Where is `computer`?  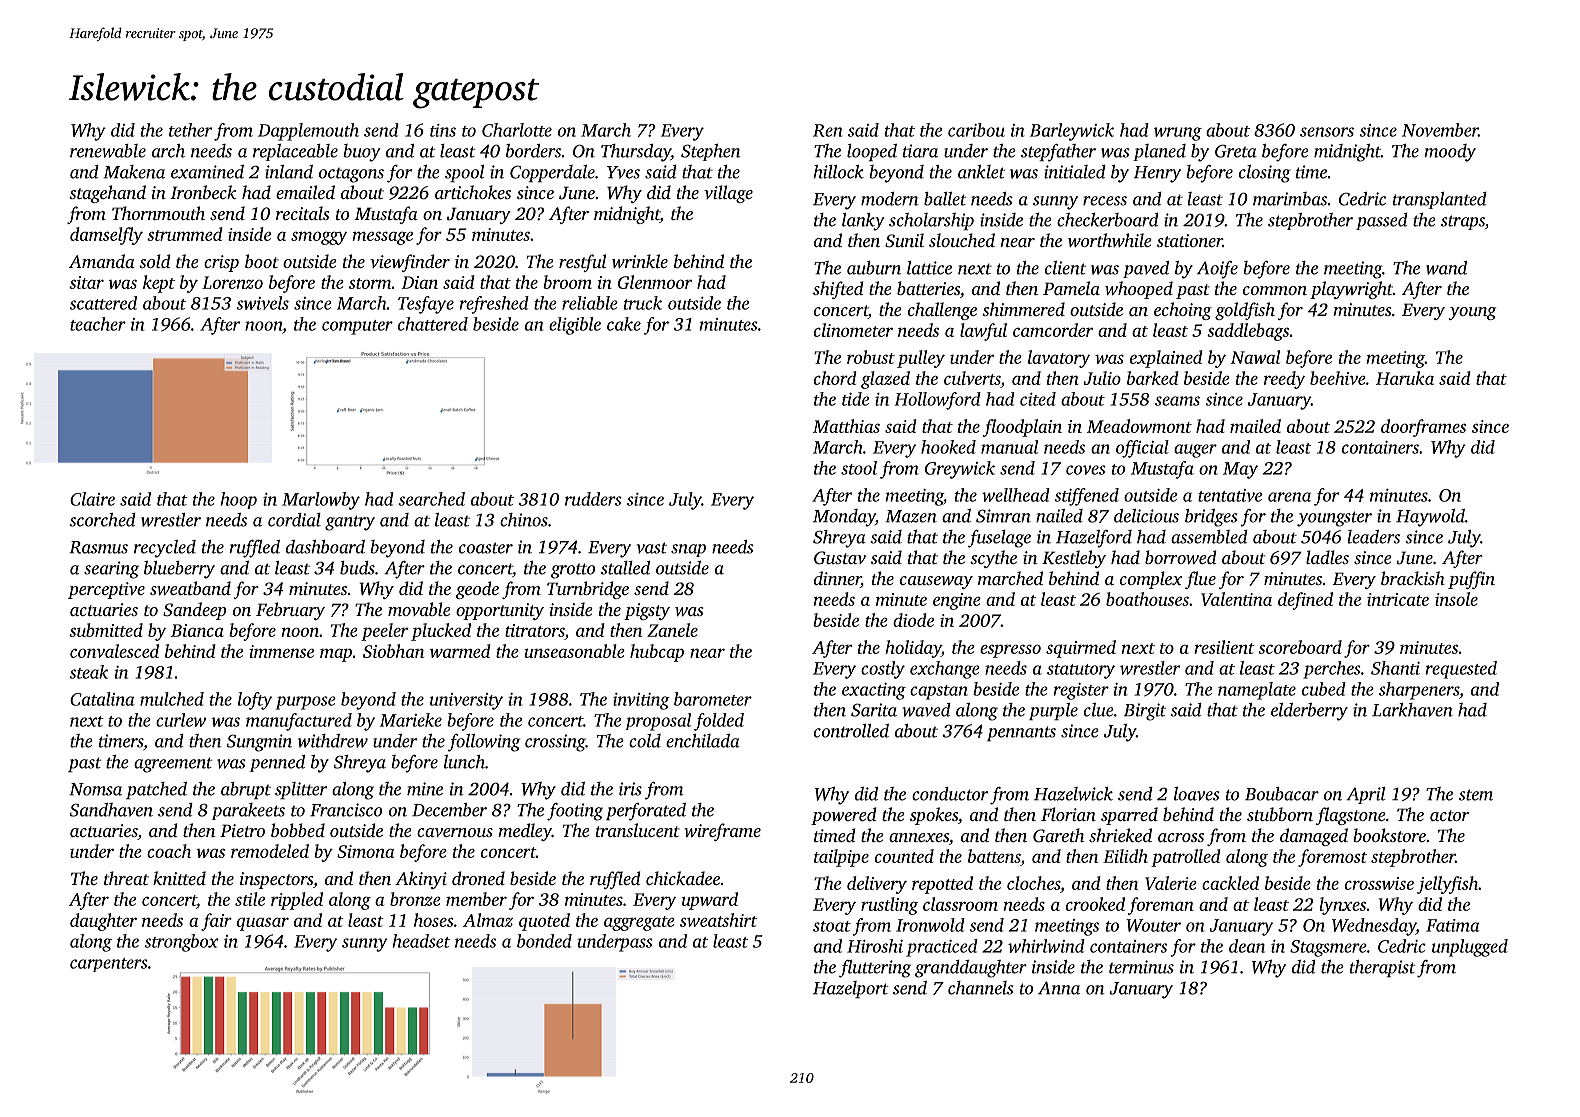 computer is located at coordinates (357, 327).
